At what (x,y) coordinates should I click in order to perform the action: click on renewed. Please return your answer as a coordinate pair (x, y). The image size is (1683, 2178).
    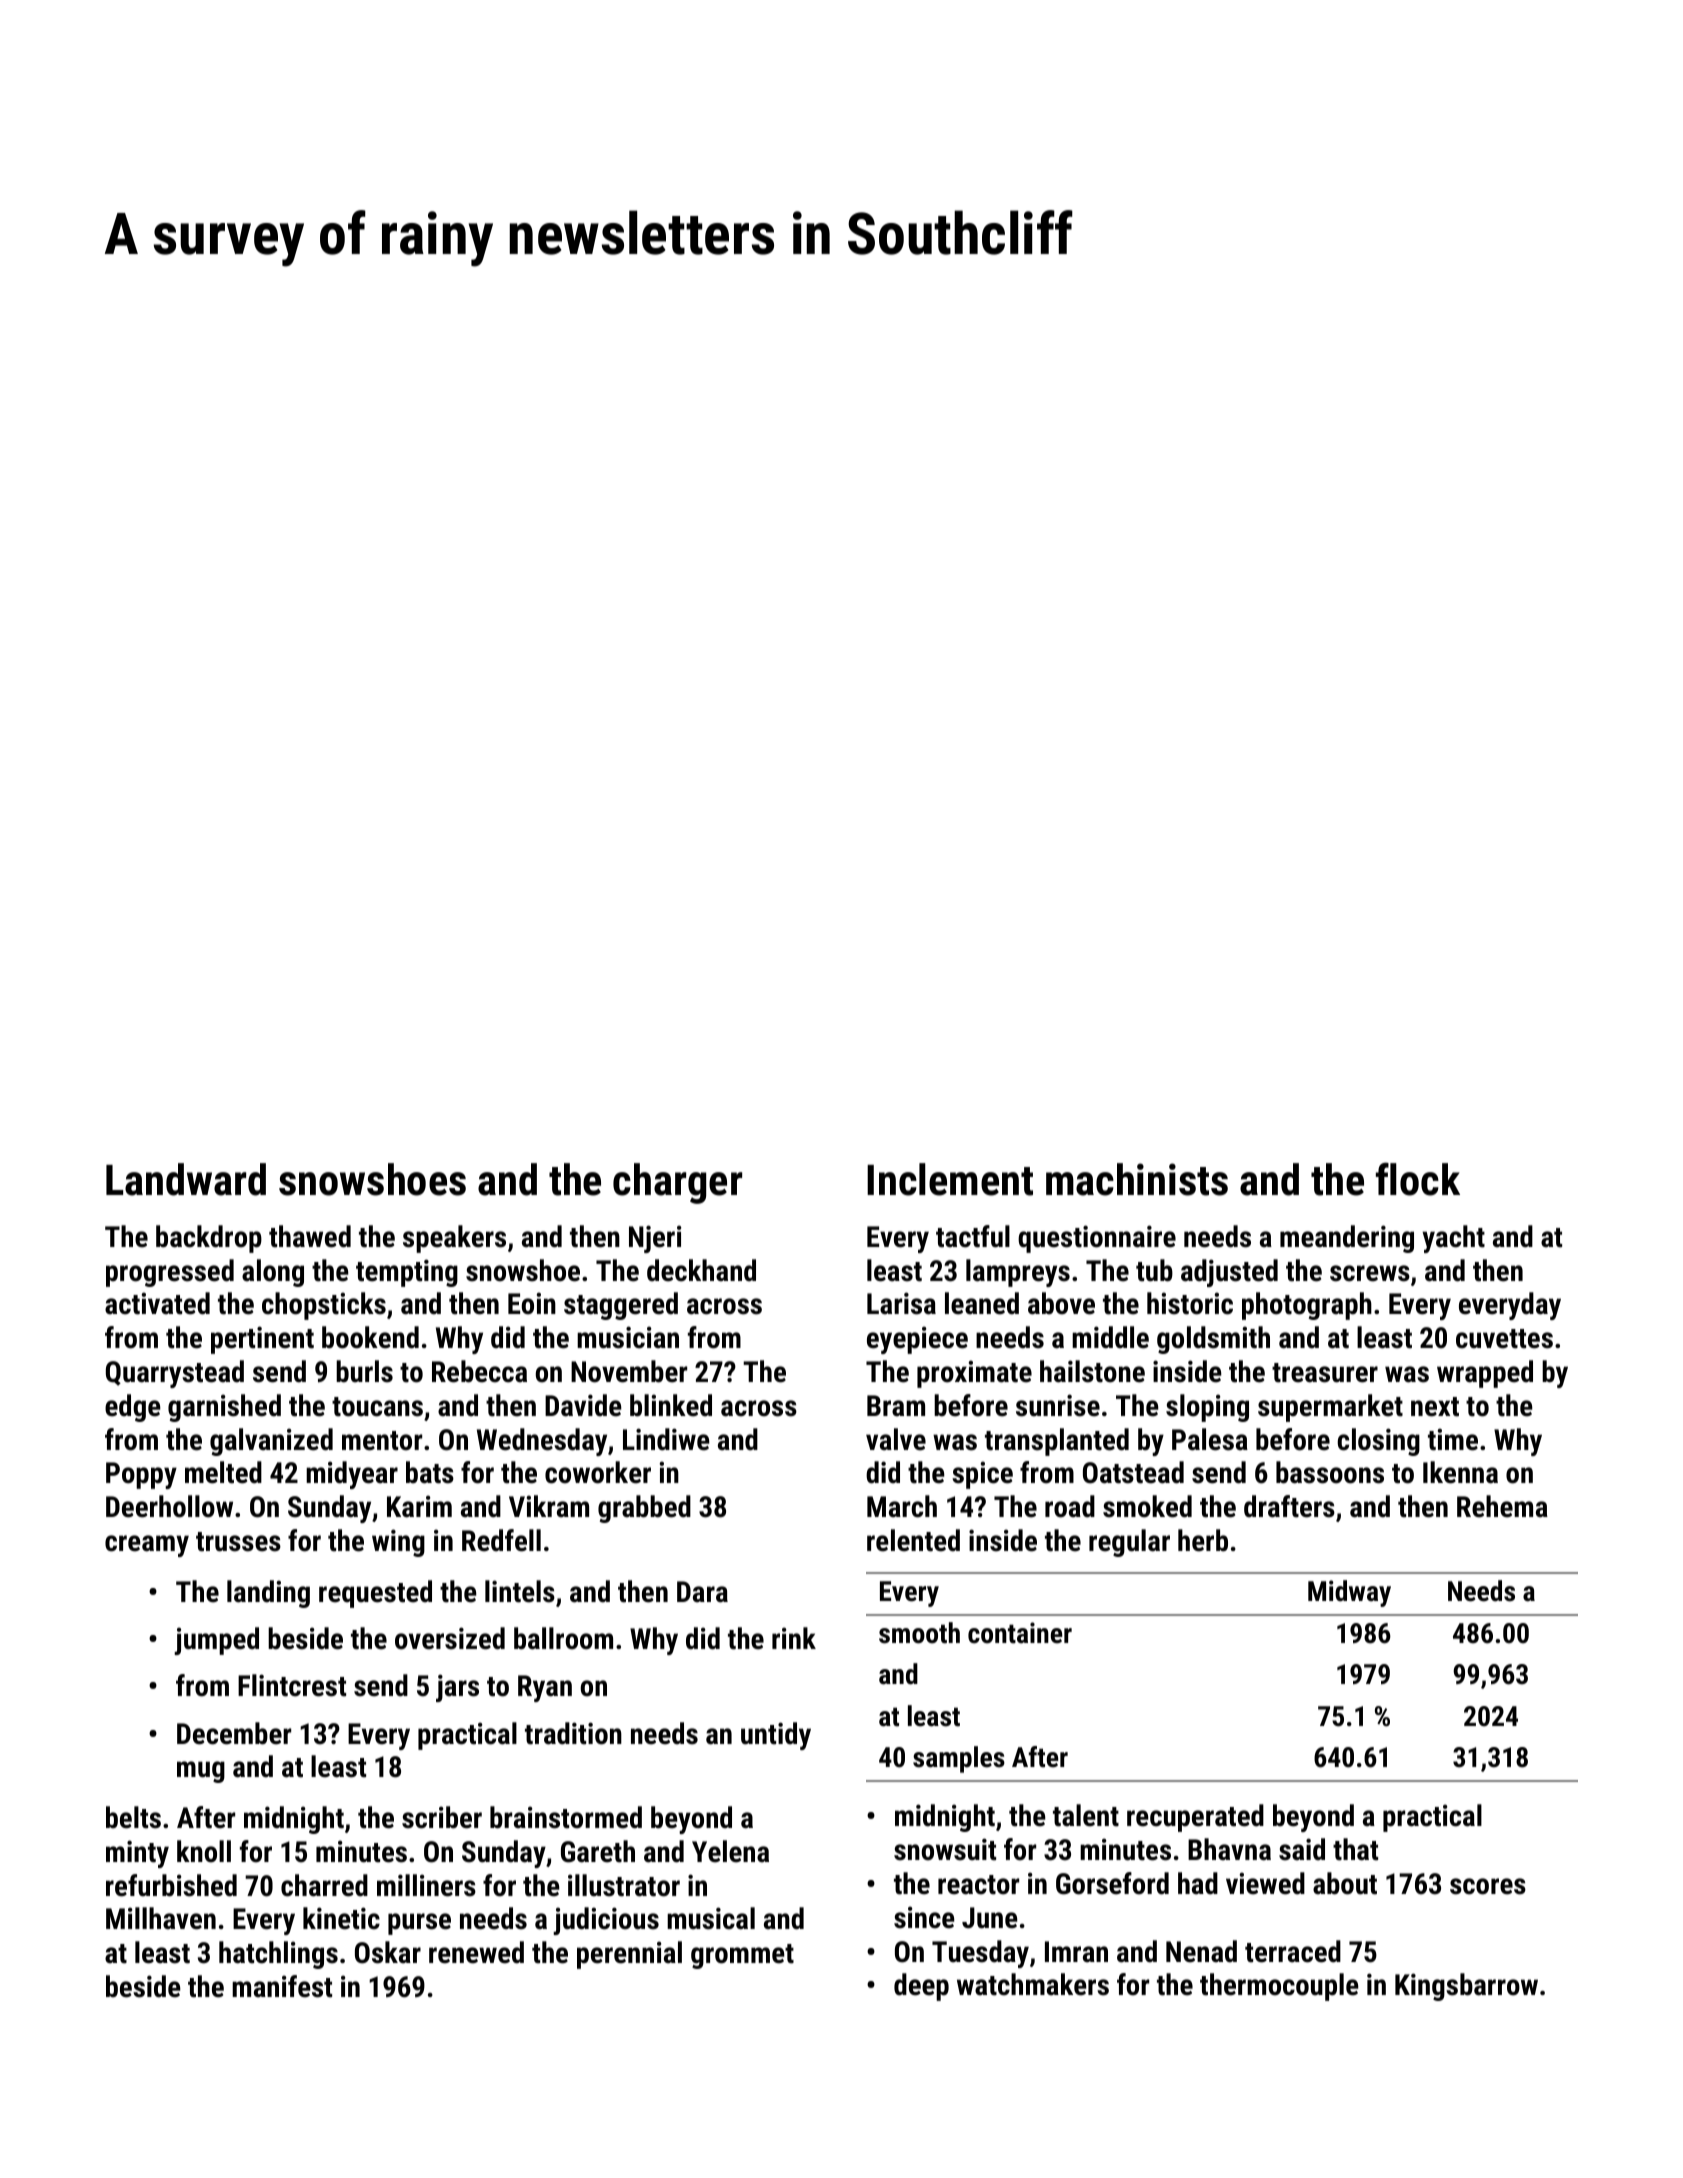
    Looking at the image, I should click on (476, 1952).
